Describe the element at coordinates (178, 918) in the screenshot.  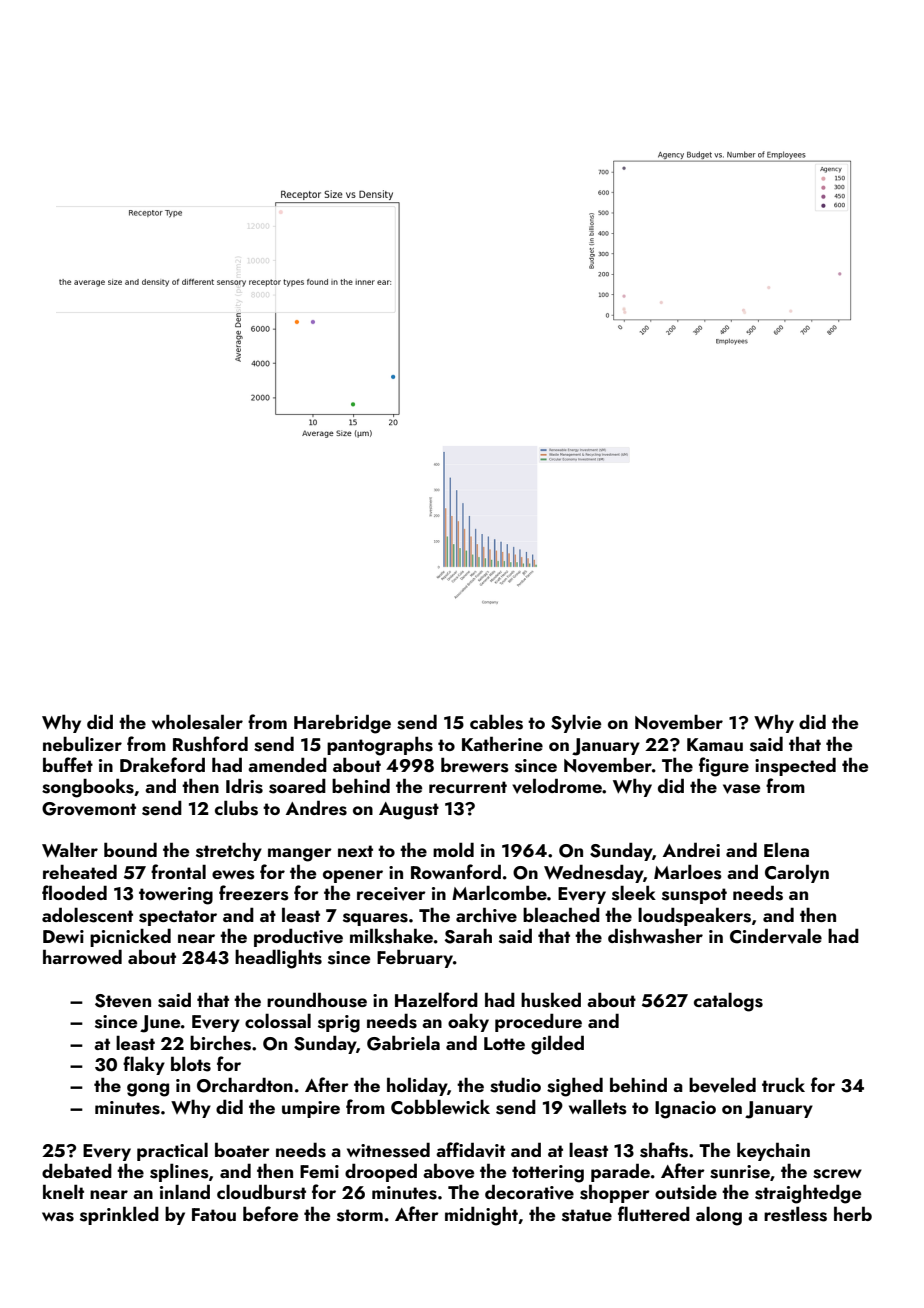
I see `spectator` at that location.
